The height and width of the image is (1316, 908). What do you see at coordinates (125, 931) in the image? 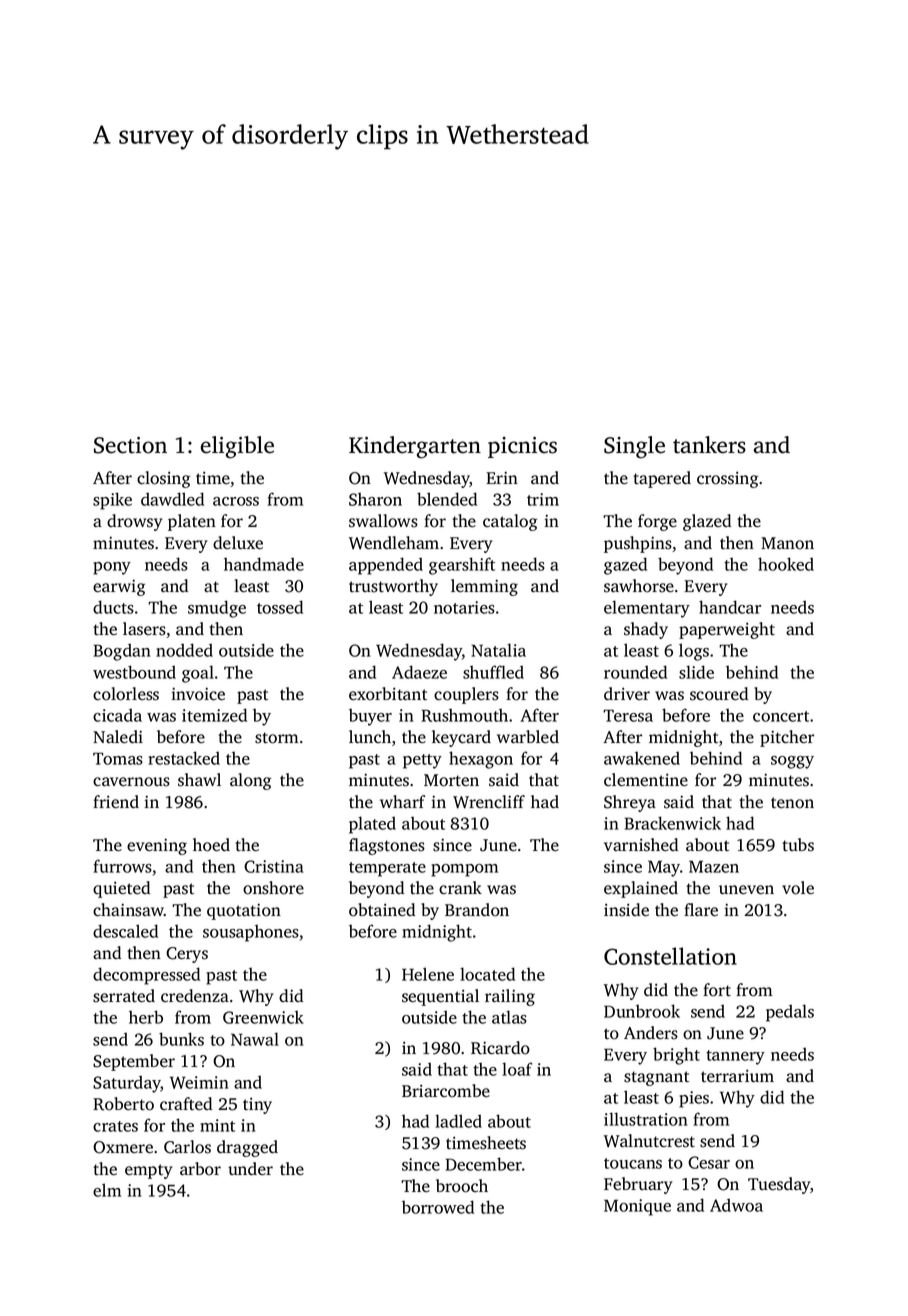
I see `descaled` at bounding box center [125, 931].
